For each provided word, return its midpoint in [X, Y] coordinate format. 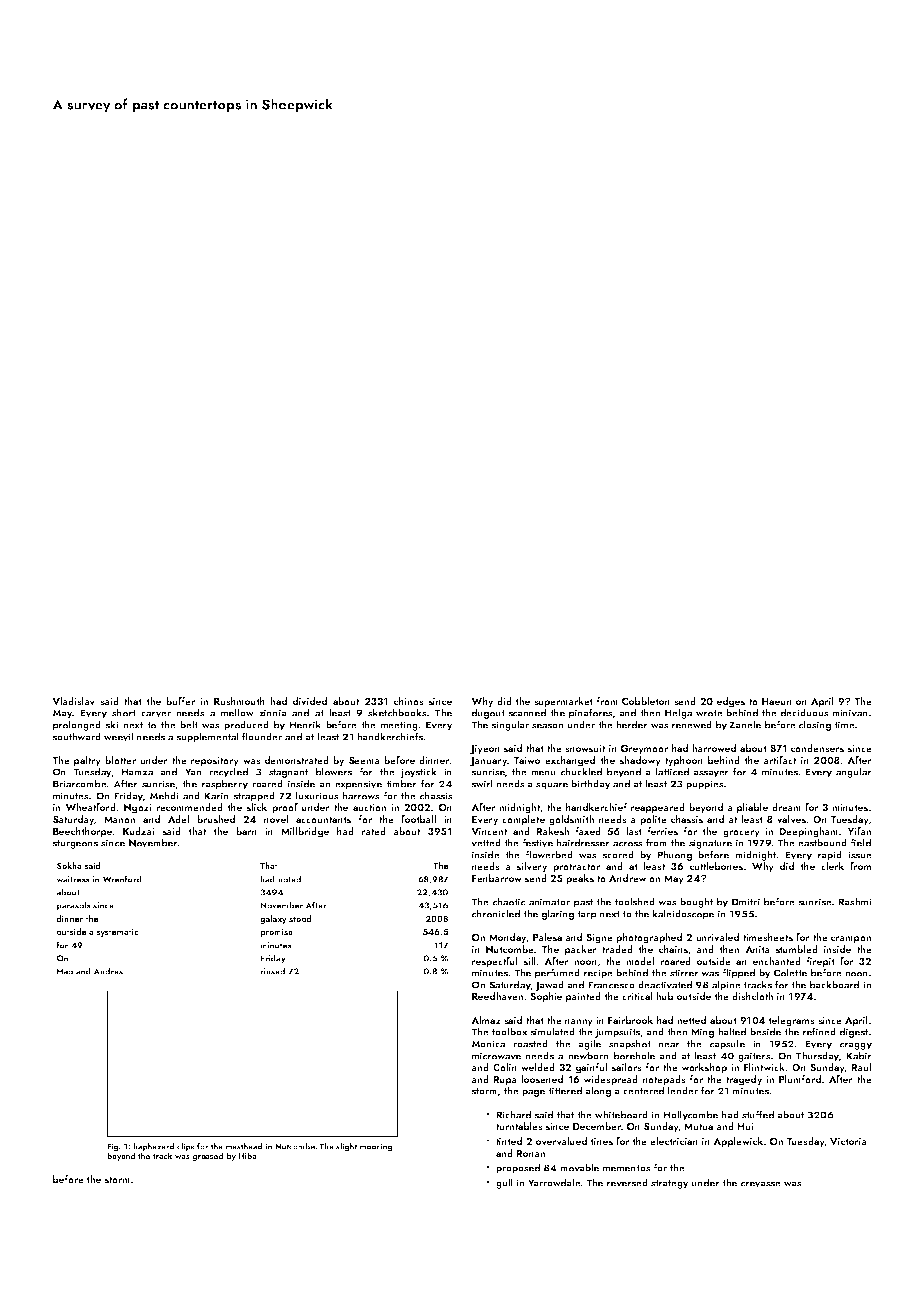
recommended [189, 807]
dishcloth [752, 996]
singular [510, 725]
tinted [509, 1141]
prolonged [77, 725]
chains [673, 949]
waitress [73, 879]
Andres [108, 971]
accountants [323, 819]
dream [786, 807]
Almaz [486, 1020]
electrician [674, 1141]
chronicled [496, 913]
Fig [112, 1147]
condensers [817, 748]
